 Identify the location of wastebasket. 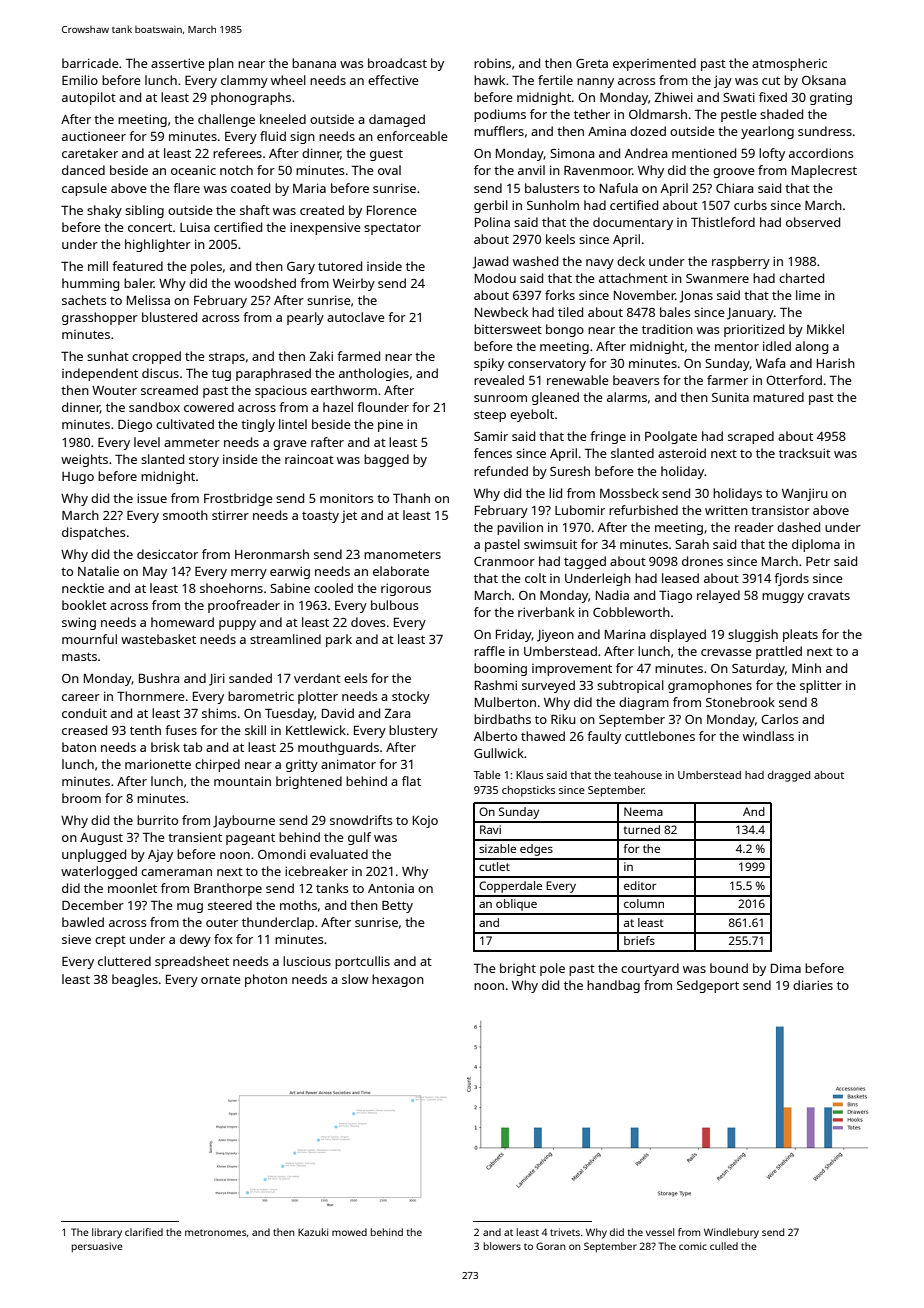
(158, 639).
